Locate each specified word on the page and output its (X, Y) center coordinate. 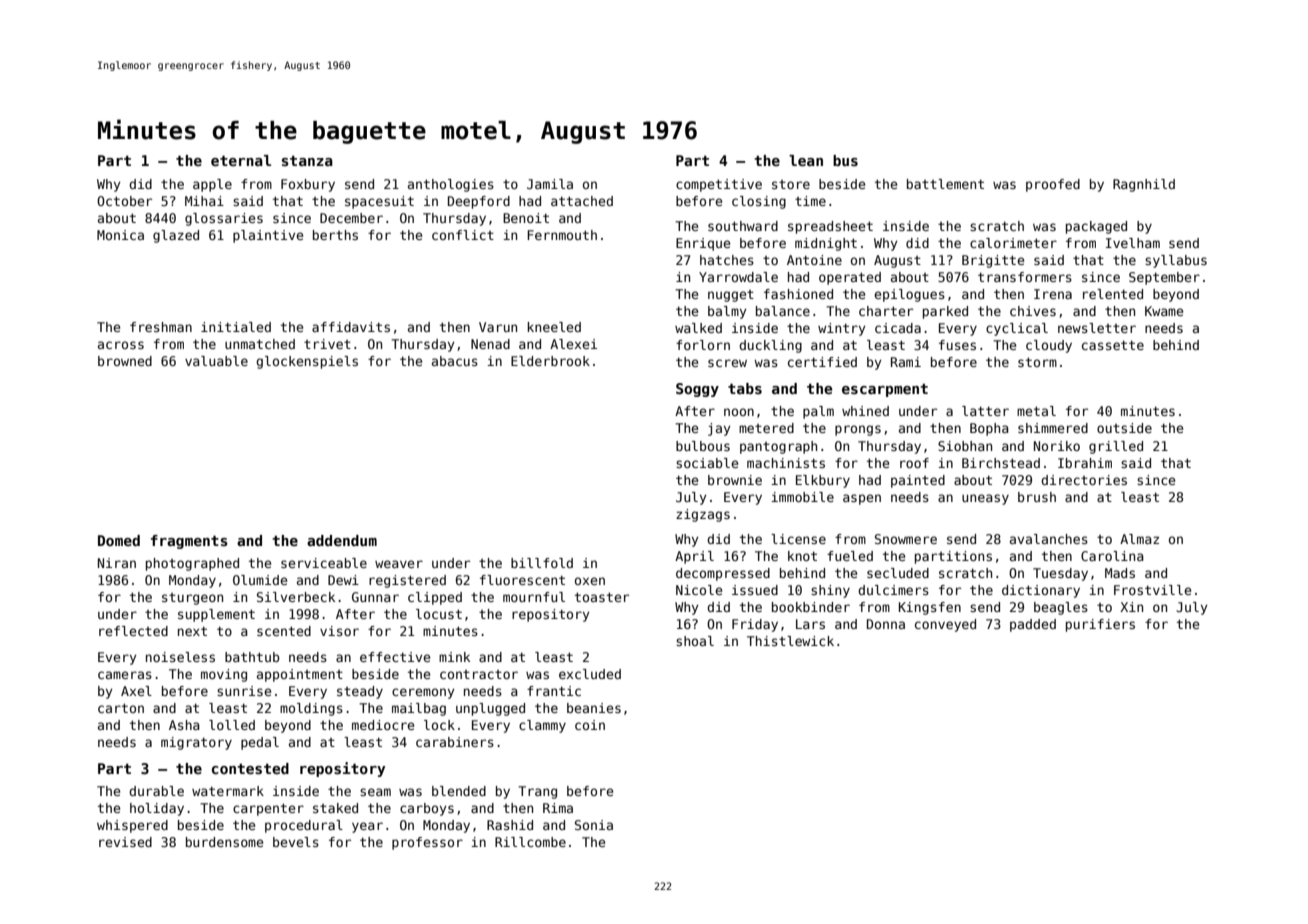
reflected (133, 631)
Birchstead (1001, 463)
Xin (1131, 607)
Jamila (550, 184)
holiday (157, 809)
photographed (192, 564)
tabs (745, 388)
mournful (534, 597)
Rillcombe (530, 842)
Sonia (594, 825)
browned (125, 361)
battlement (945, 184)
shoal (695, 641)
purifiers (1100, 625)
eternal (241, 160)
